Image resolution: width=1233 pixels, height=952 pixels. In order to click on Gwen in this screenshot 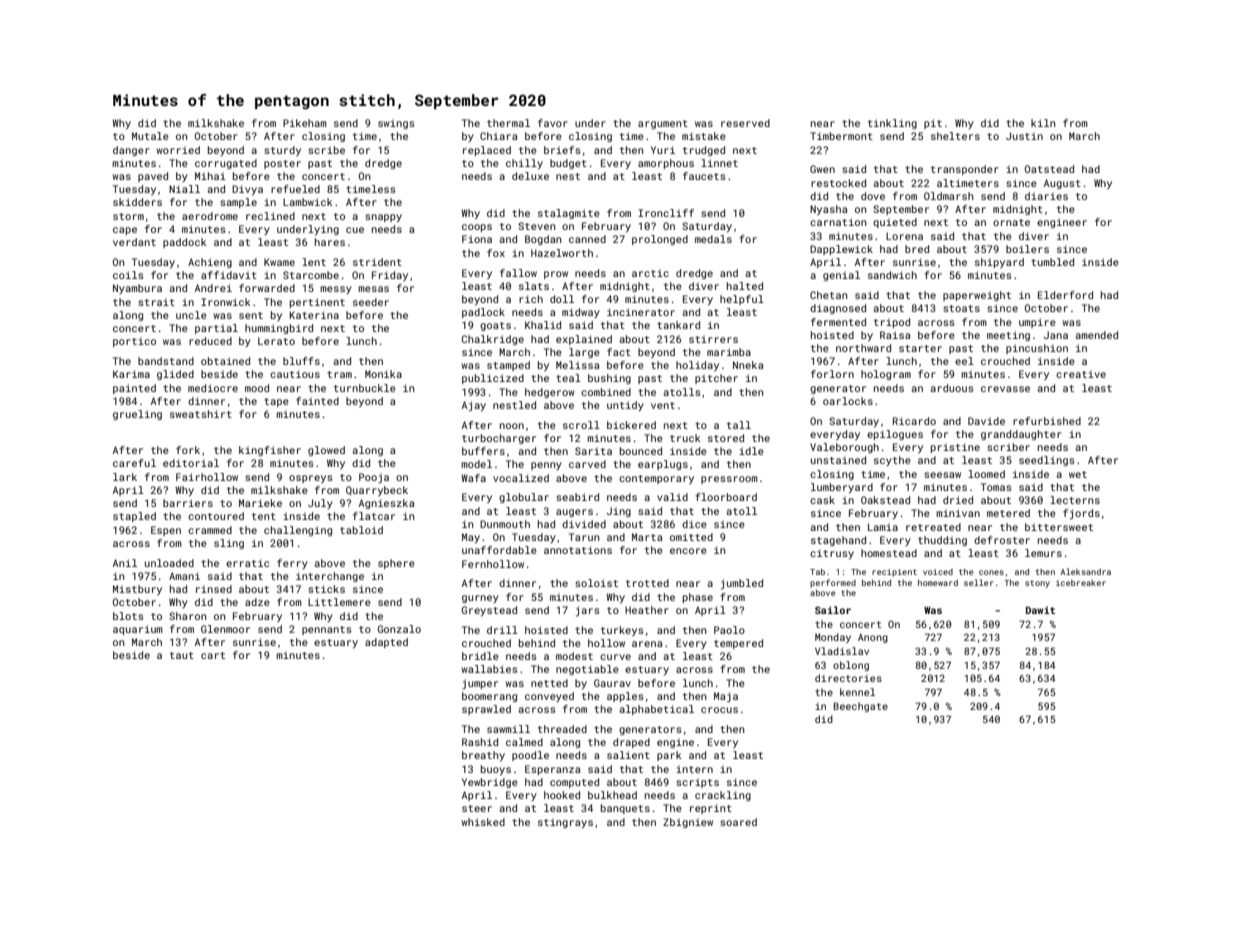, I will do `click(822, 169)`.
